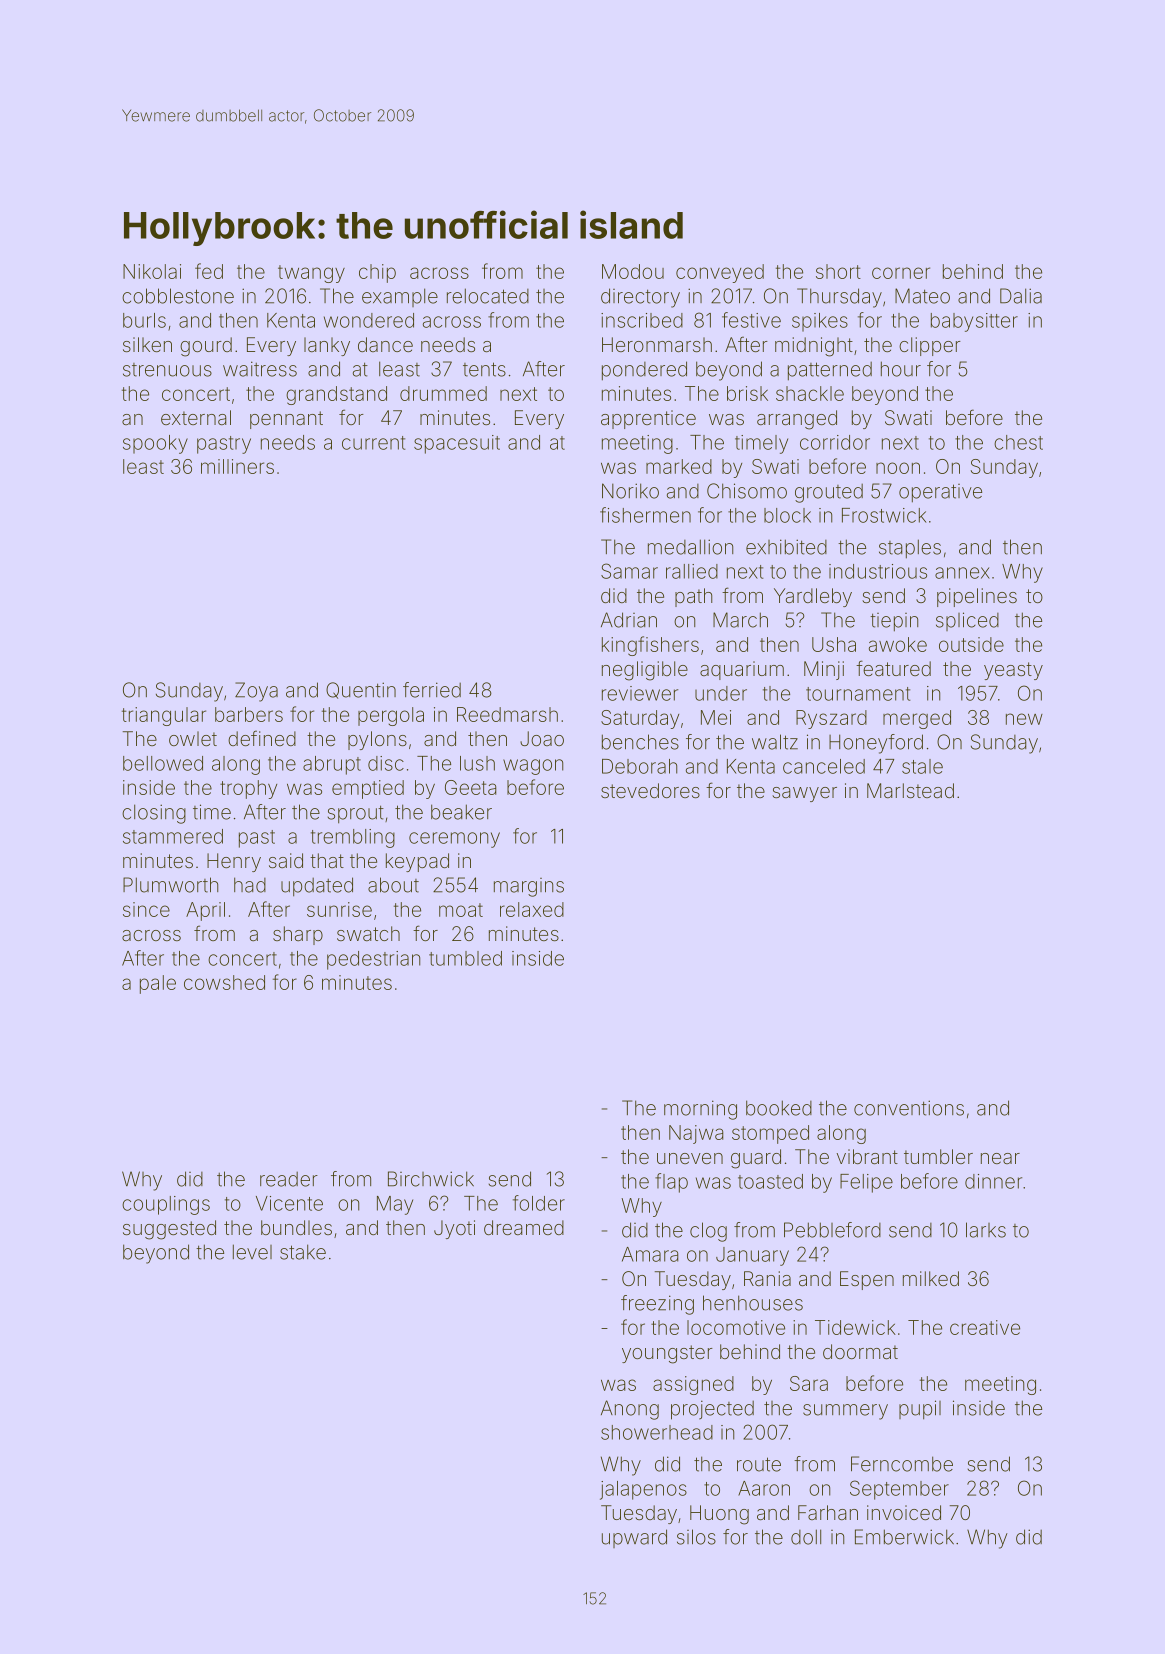  What do you see at coordinates (377, 273) in the screenshot?
I see `chip` at bounding box center [377, 273].
